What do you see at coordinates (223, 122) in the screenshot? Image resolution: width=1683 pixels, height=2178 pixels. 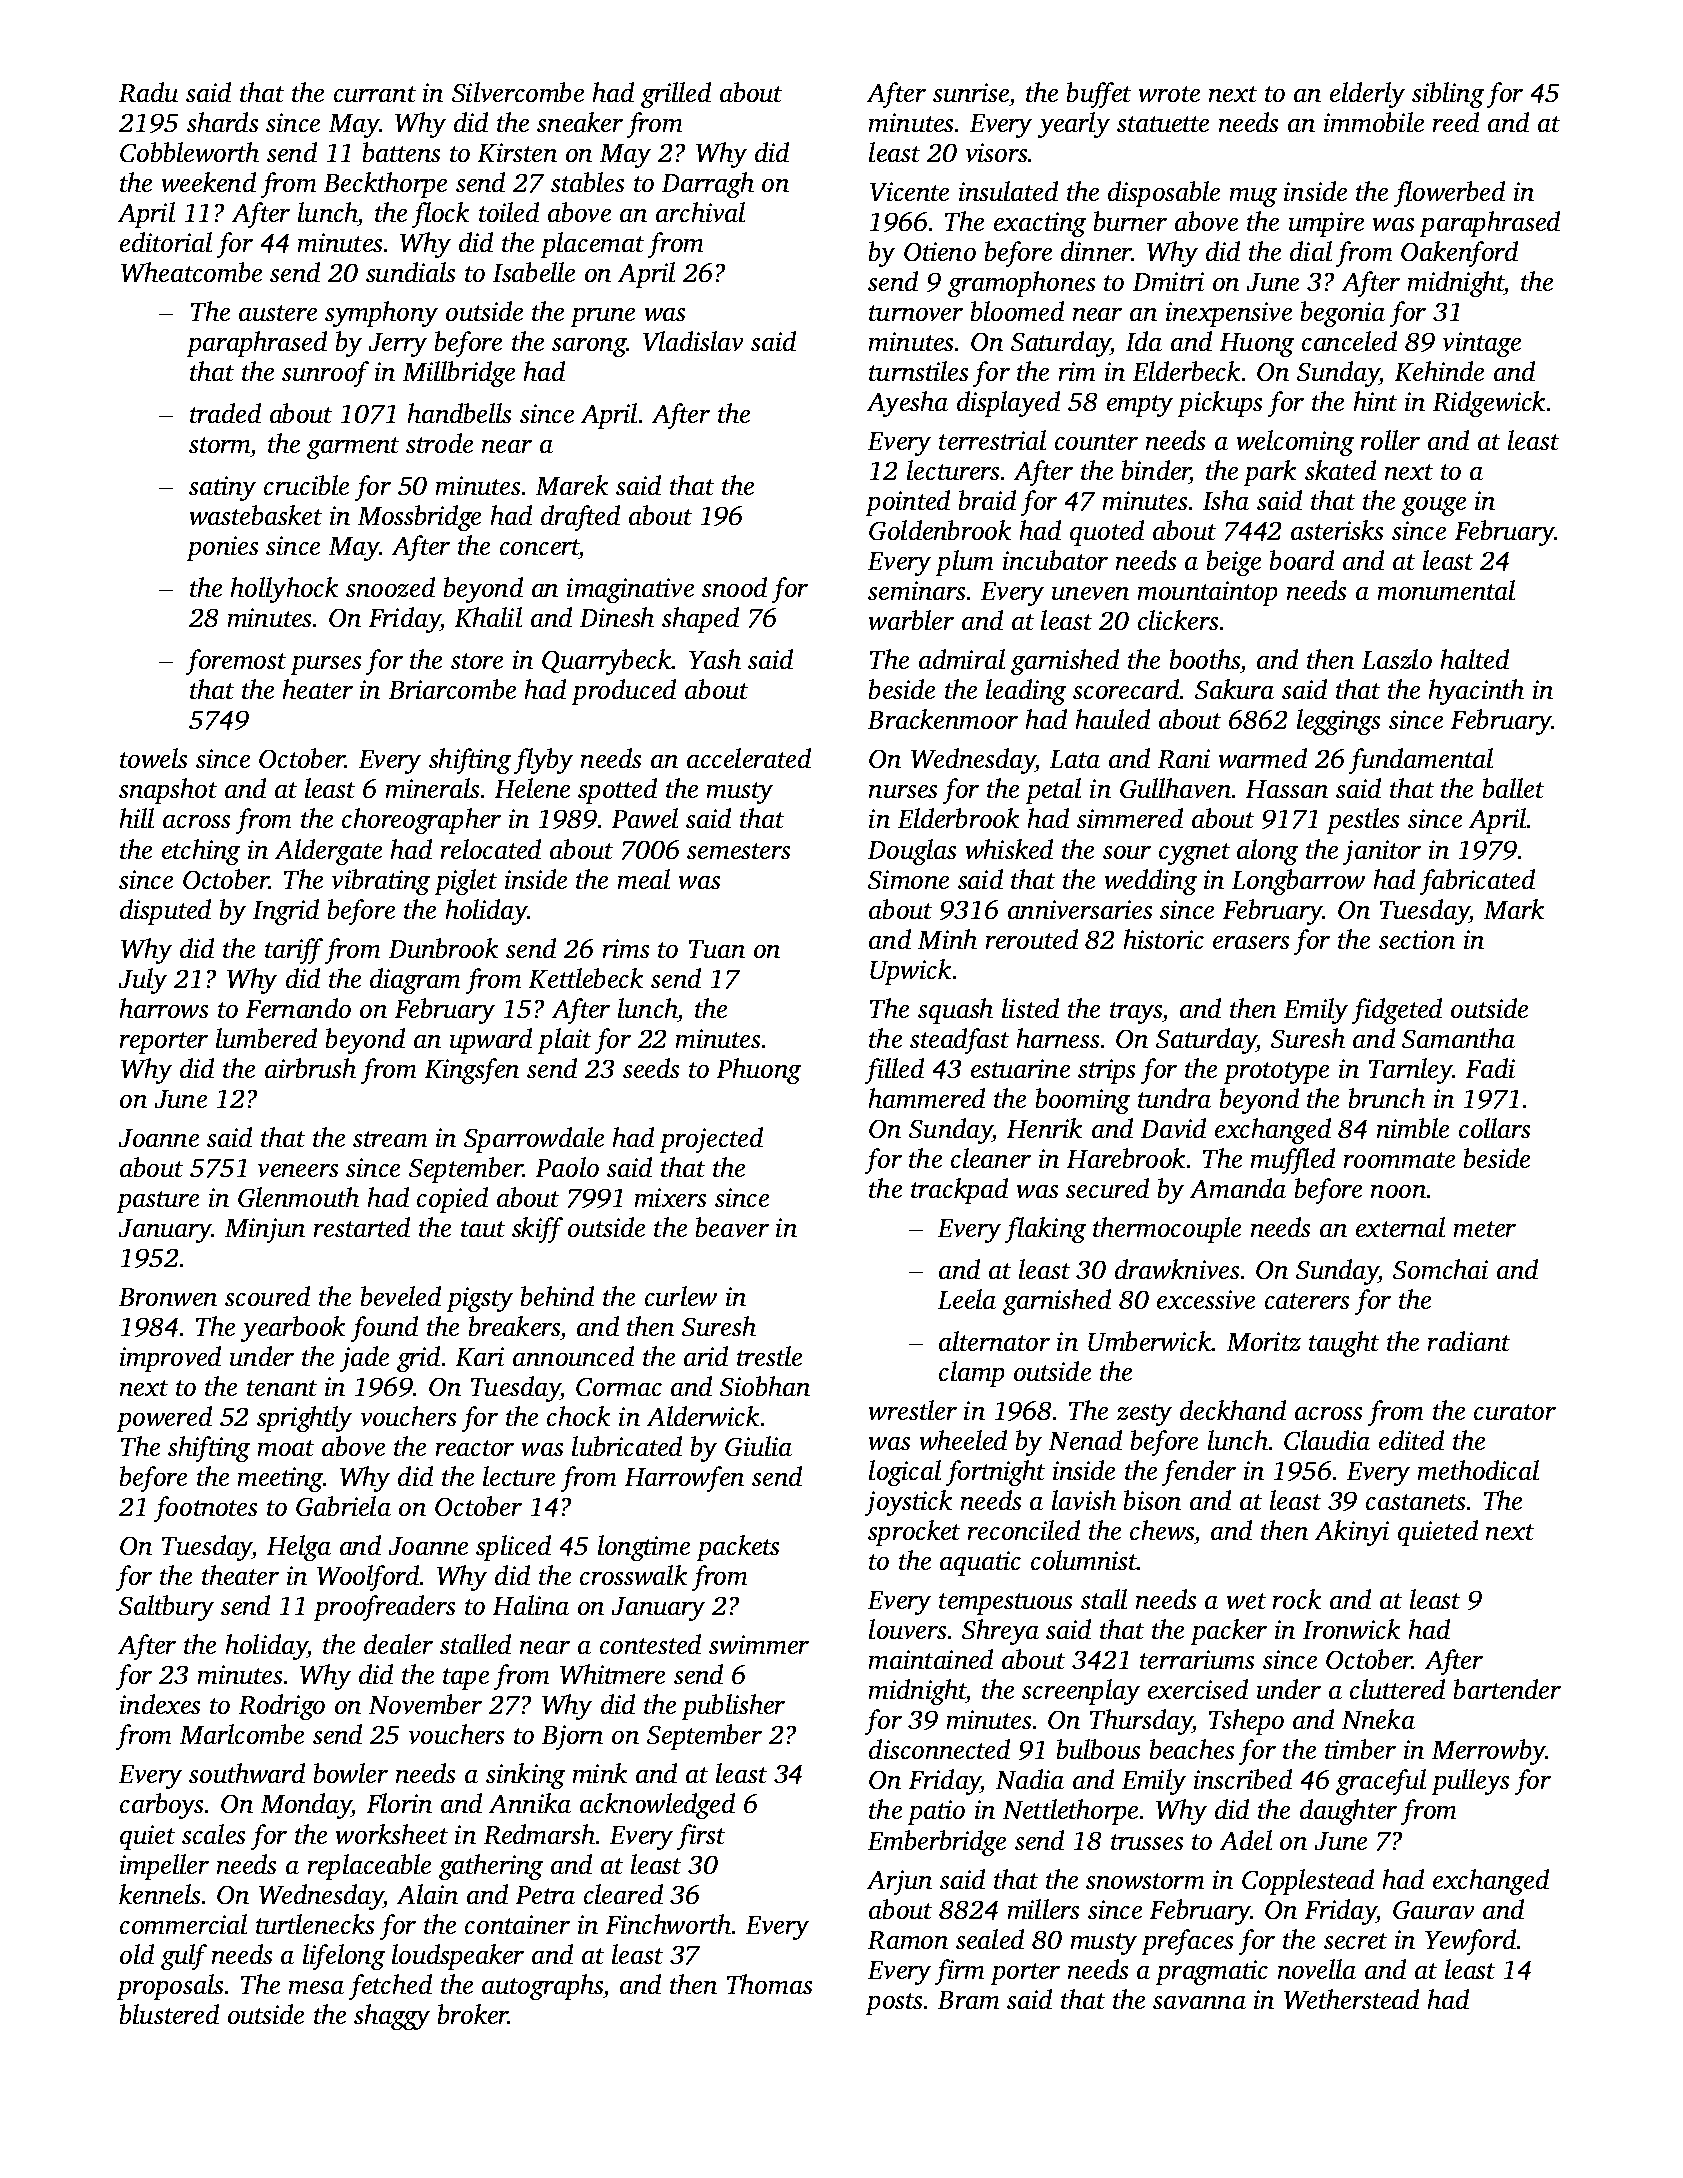 I see `shards` at bounding box center [223, 122].
